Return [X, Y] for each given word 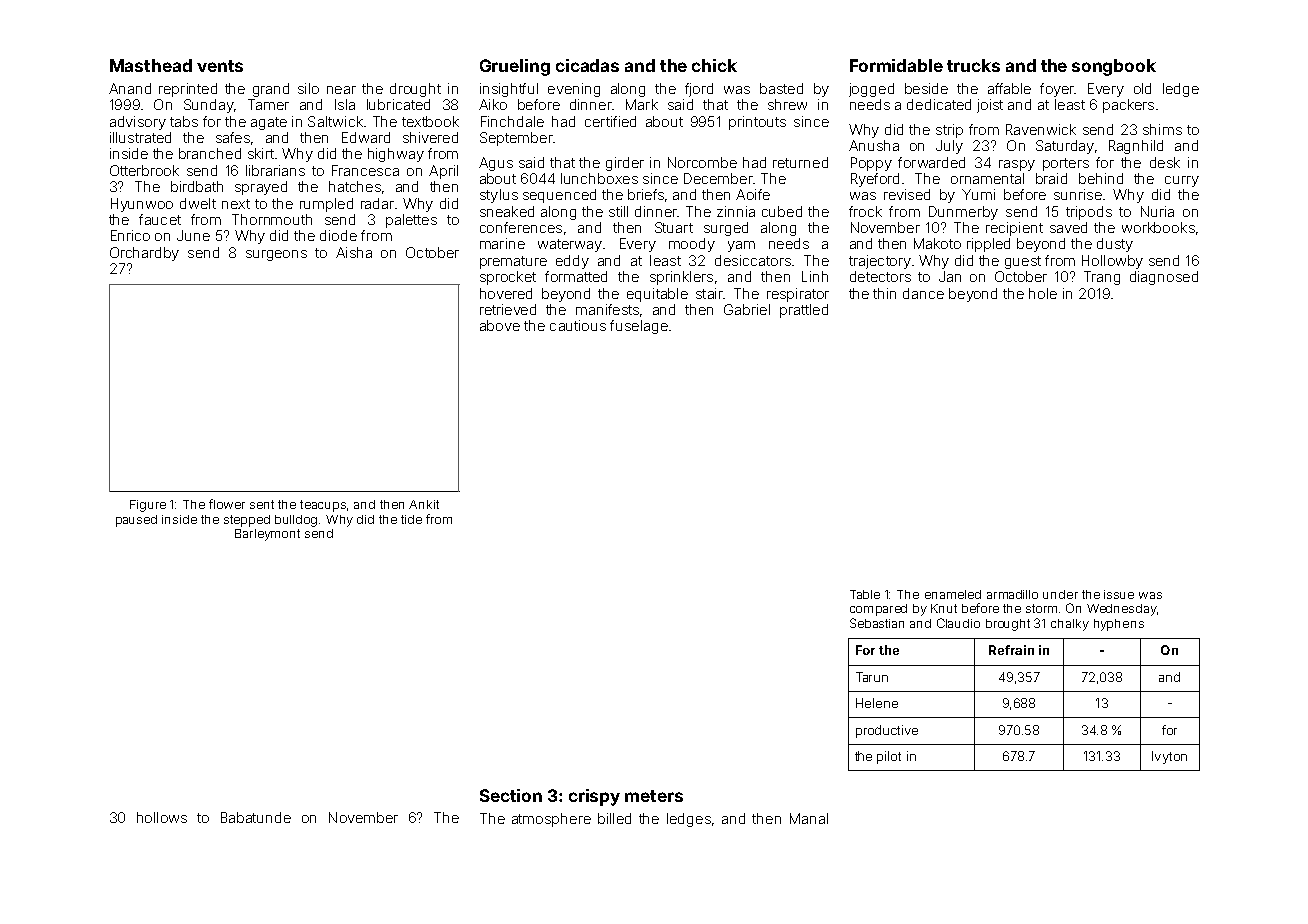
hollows [162, 817]
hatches [355, 186]
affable [1009, 88]
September [516, 139]
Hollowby [1112, 262]
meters [654, 796]
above [500, 325]
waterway [570, 245]
